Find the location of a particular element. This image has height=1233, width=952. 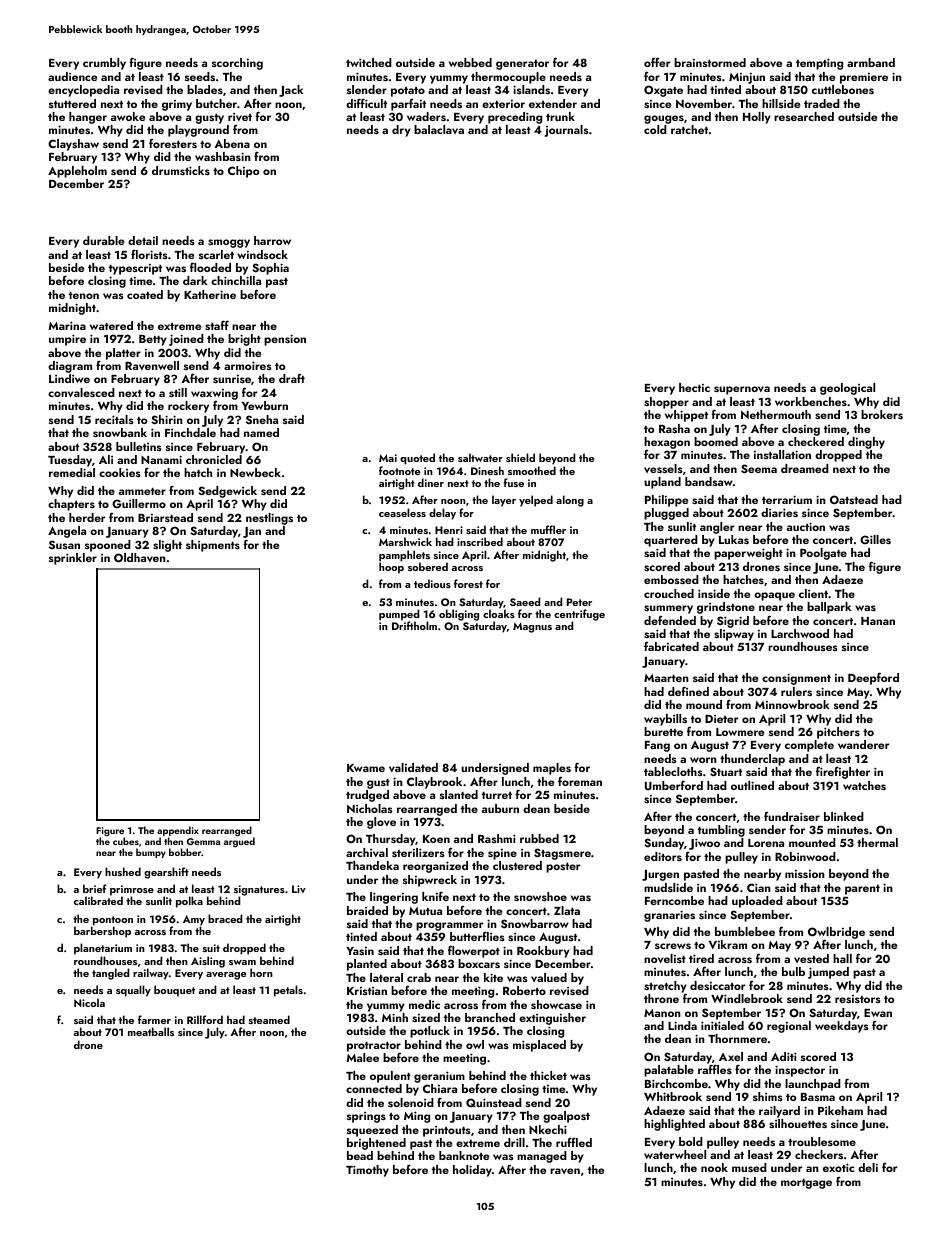

meatballs is located at coordinates (151, 1031).
